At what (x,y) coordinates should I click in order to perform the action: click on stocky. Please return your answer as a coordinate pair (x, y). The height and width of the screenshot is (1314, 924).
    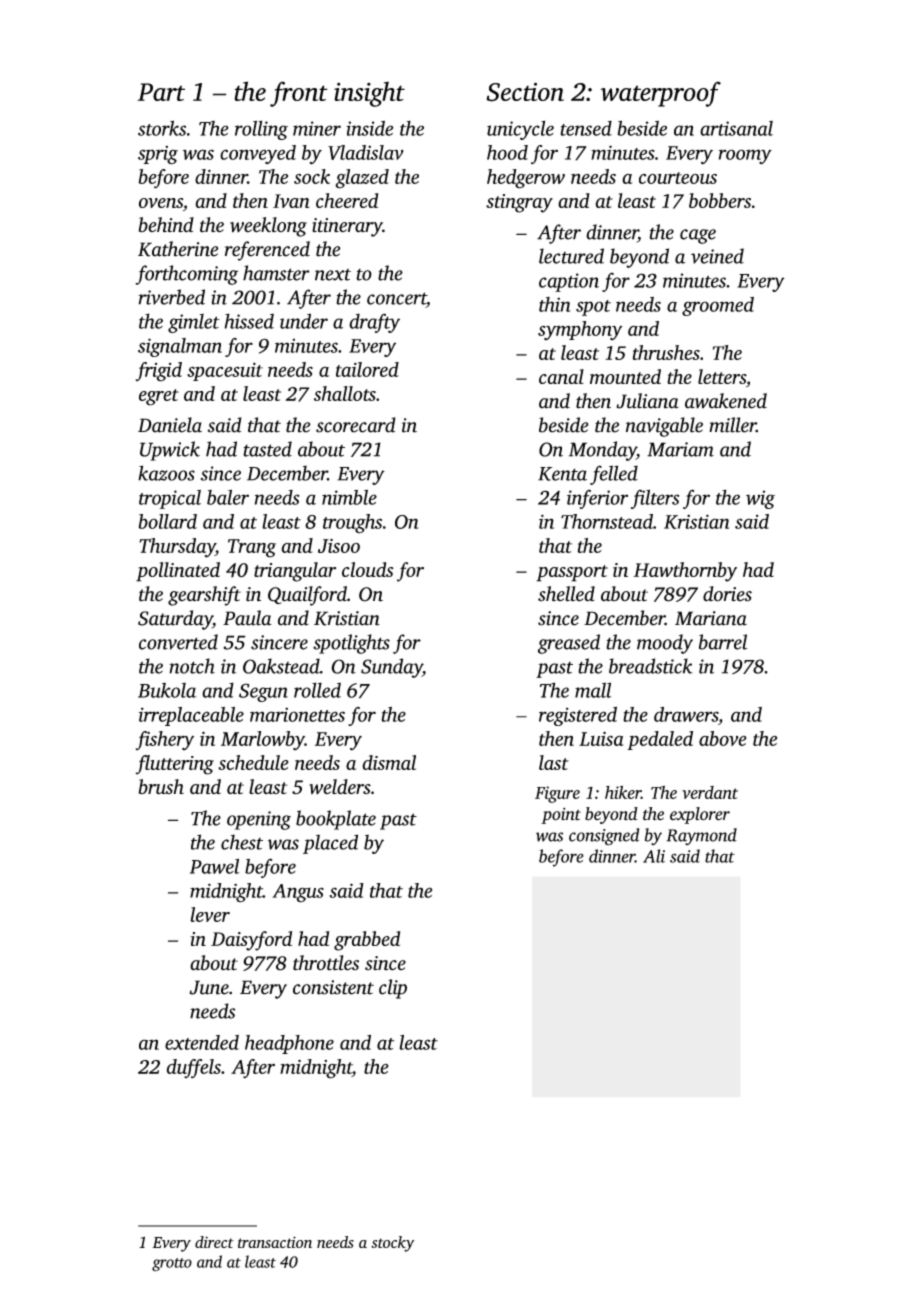
    Looking at the image, I should click on (392, 1244).
